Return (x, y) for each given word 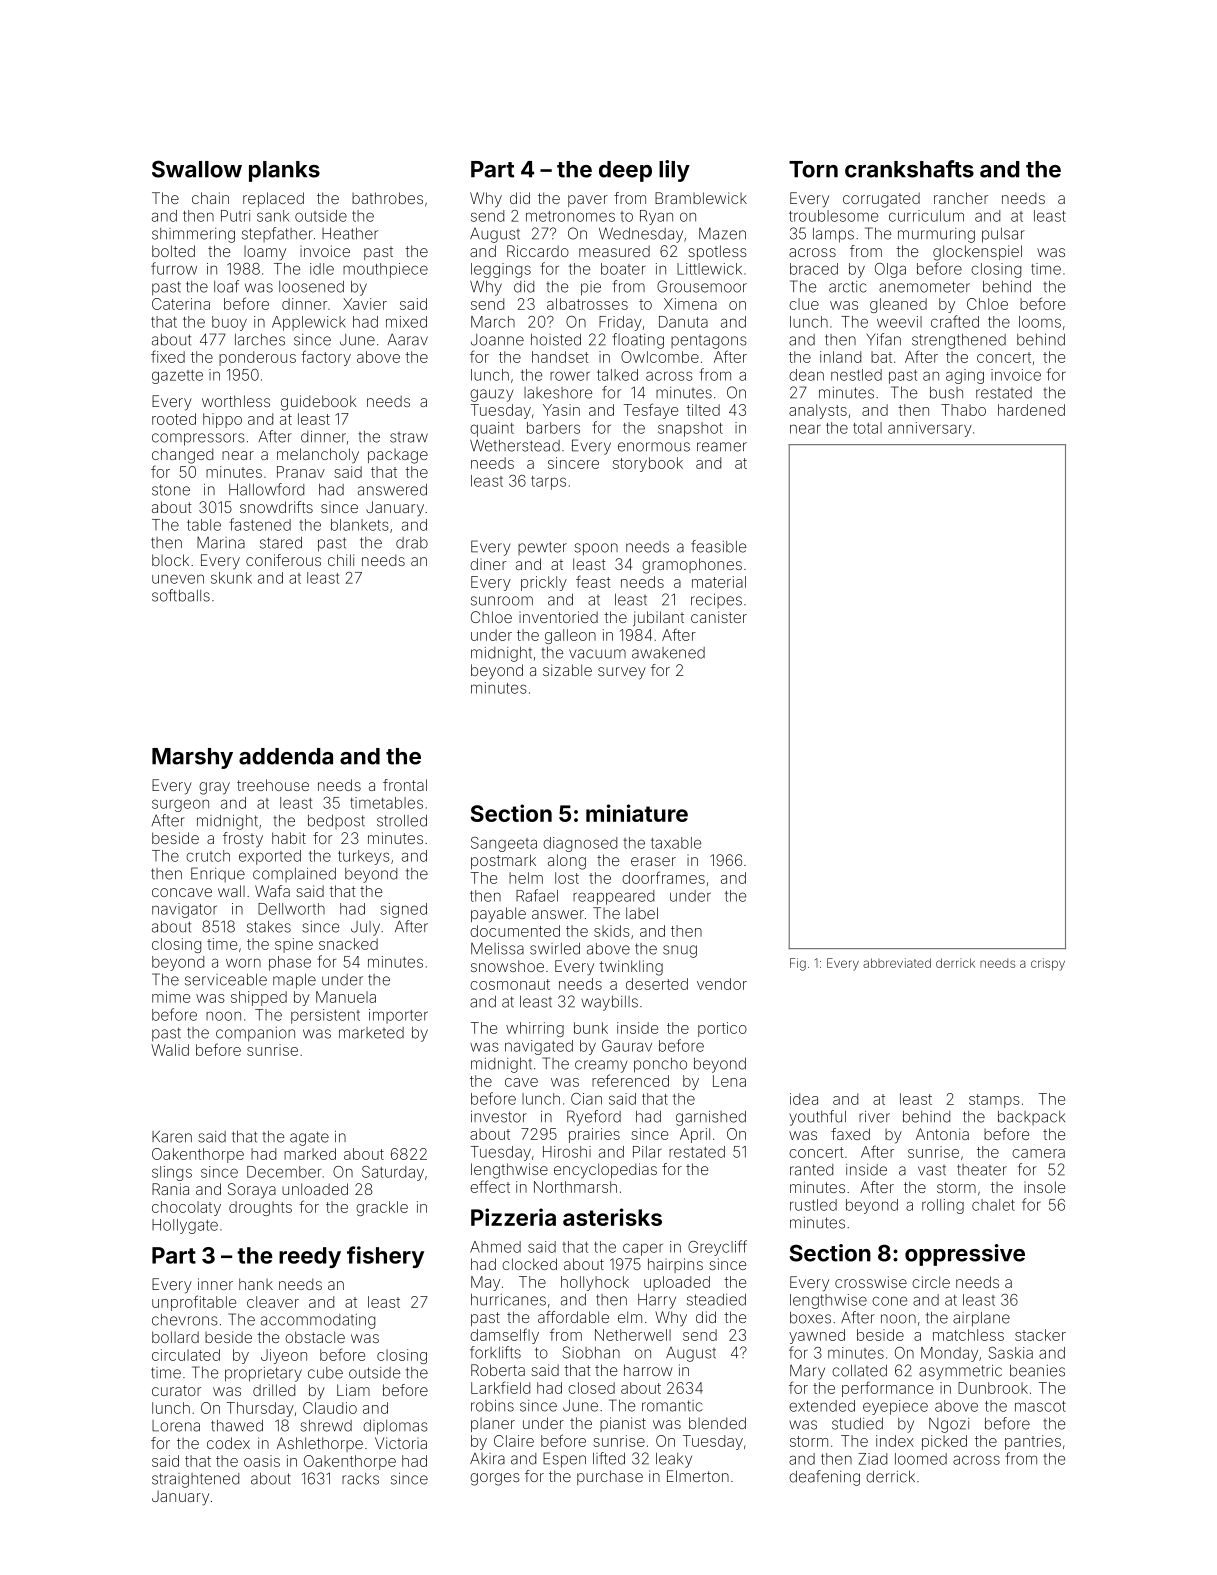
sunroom (502, 601)
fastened (260, 524)
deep (625, 171)
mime (171, 997)
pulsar (1003, 235)
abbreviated (897, 963)
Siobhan (591, 1352)
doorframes (663, 877)
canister (719, 617)
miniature (637, 813)
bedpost (336, 822)
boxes (810, 1318)
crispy (1048, 964)
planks (284, 171)
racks (360, 1479)
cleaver (273, 1302)
